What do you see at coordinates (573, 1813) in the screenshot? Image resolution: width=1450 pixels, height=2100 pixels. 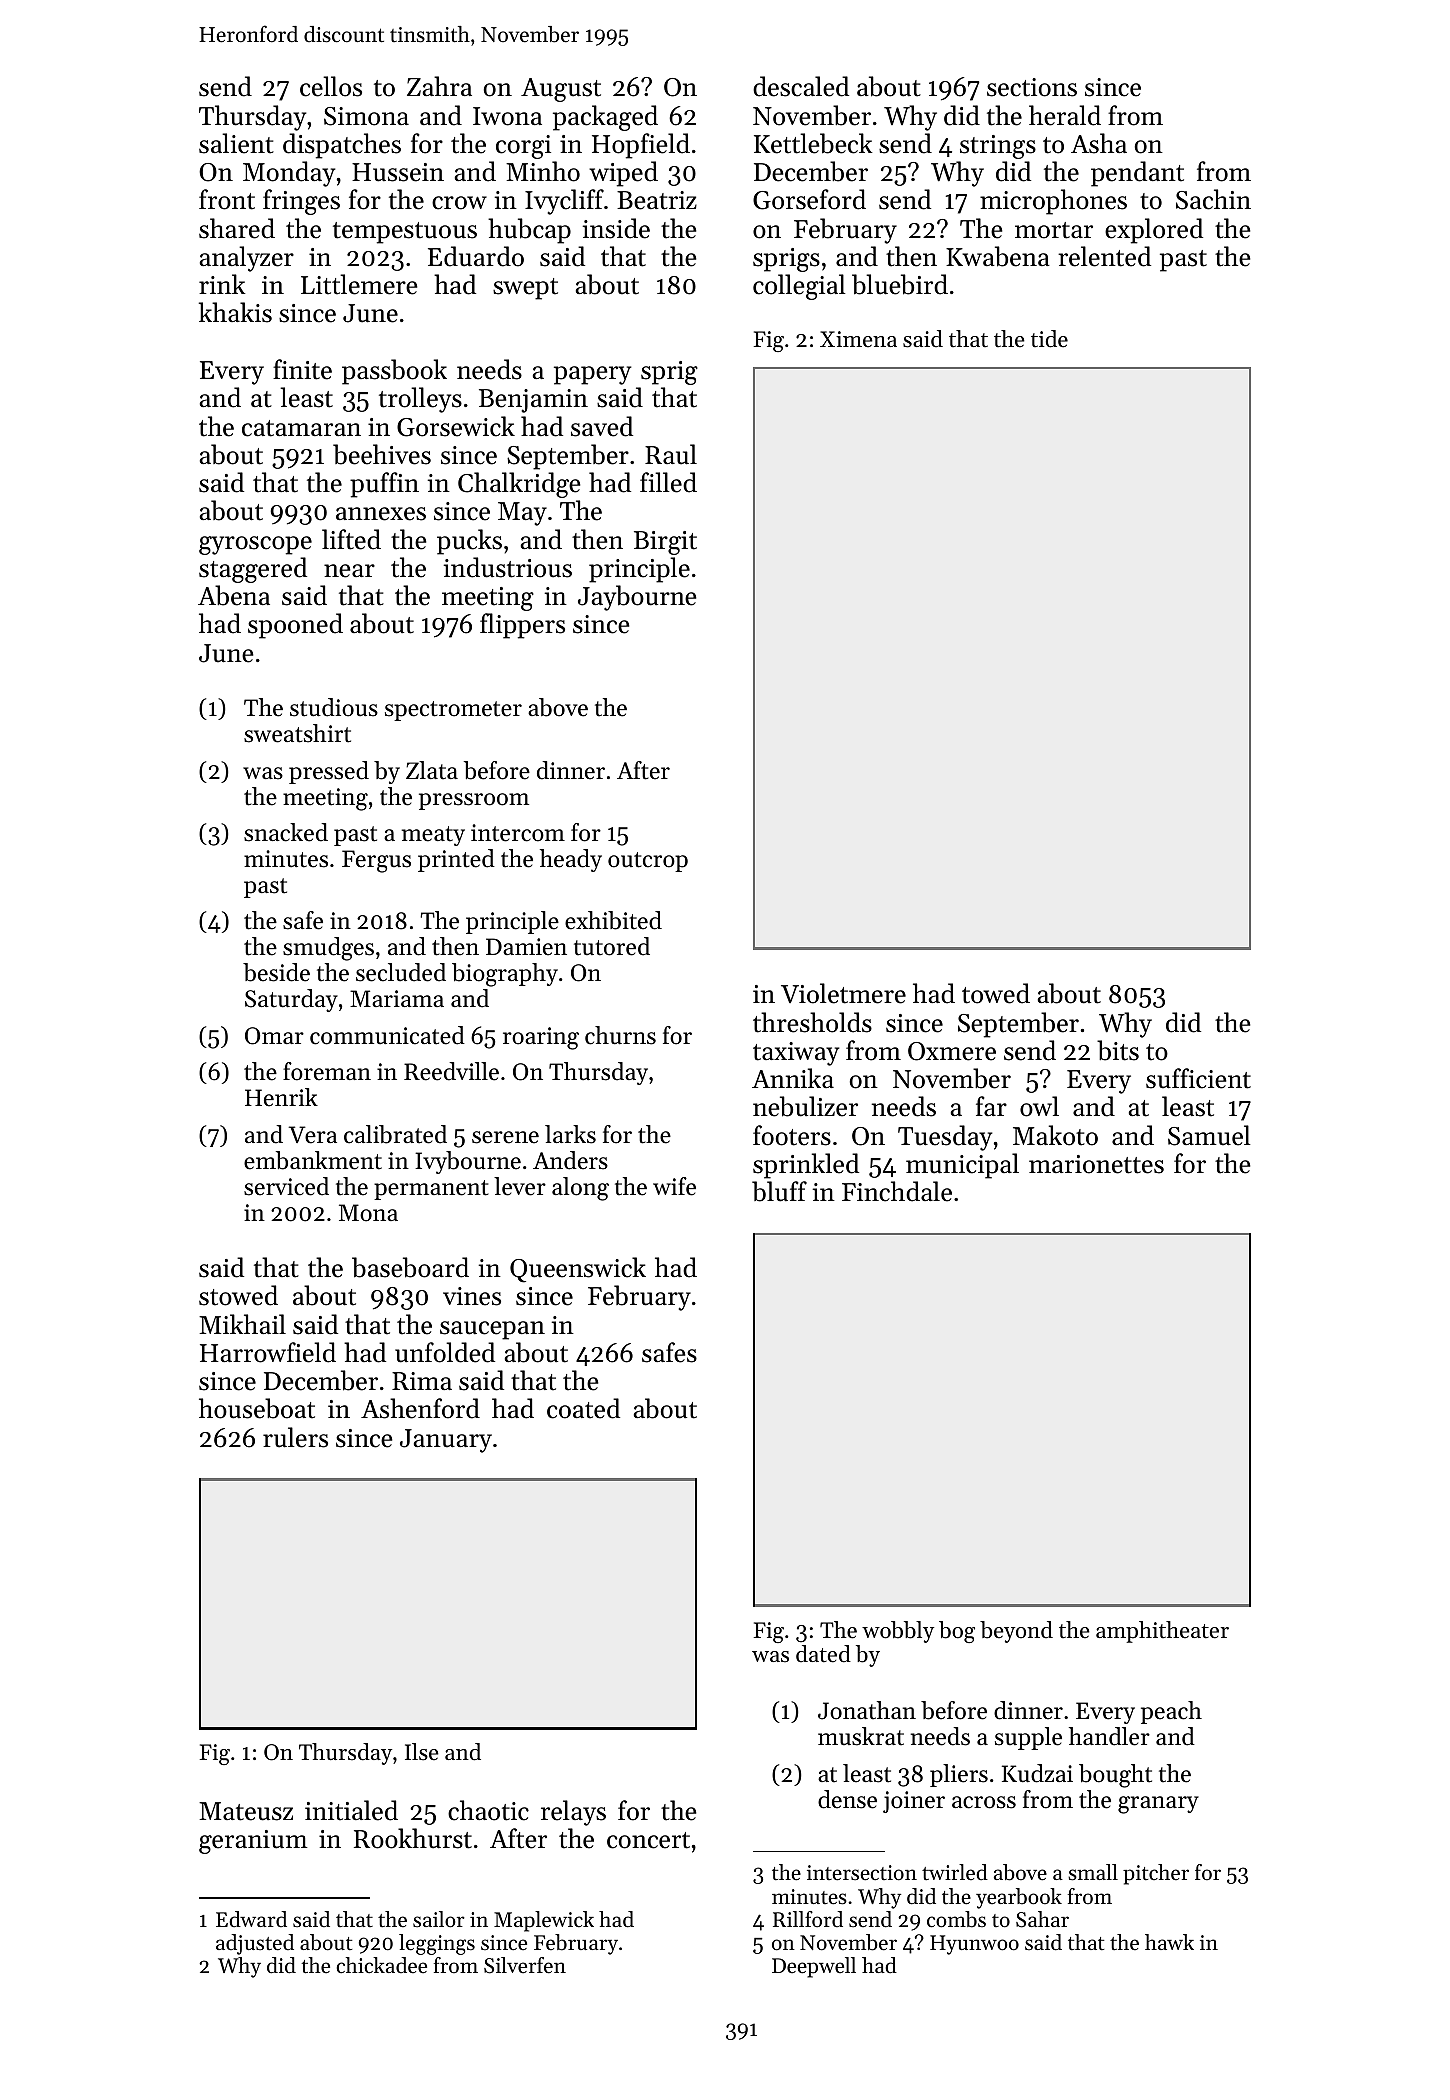 I see `relays` at bounding box center [573, 1813].
